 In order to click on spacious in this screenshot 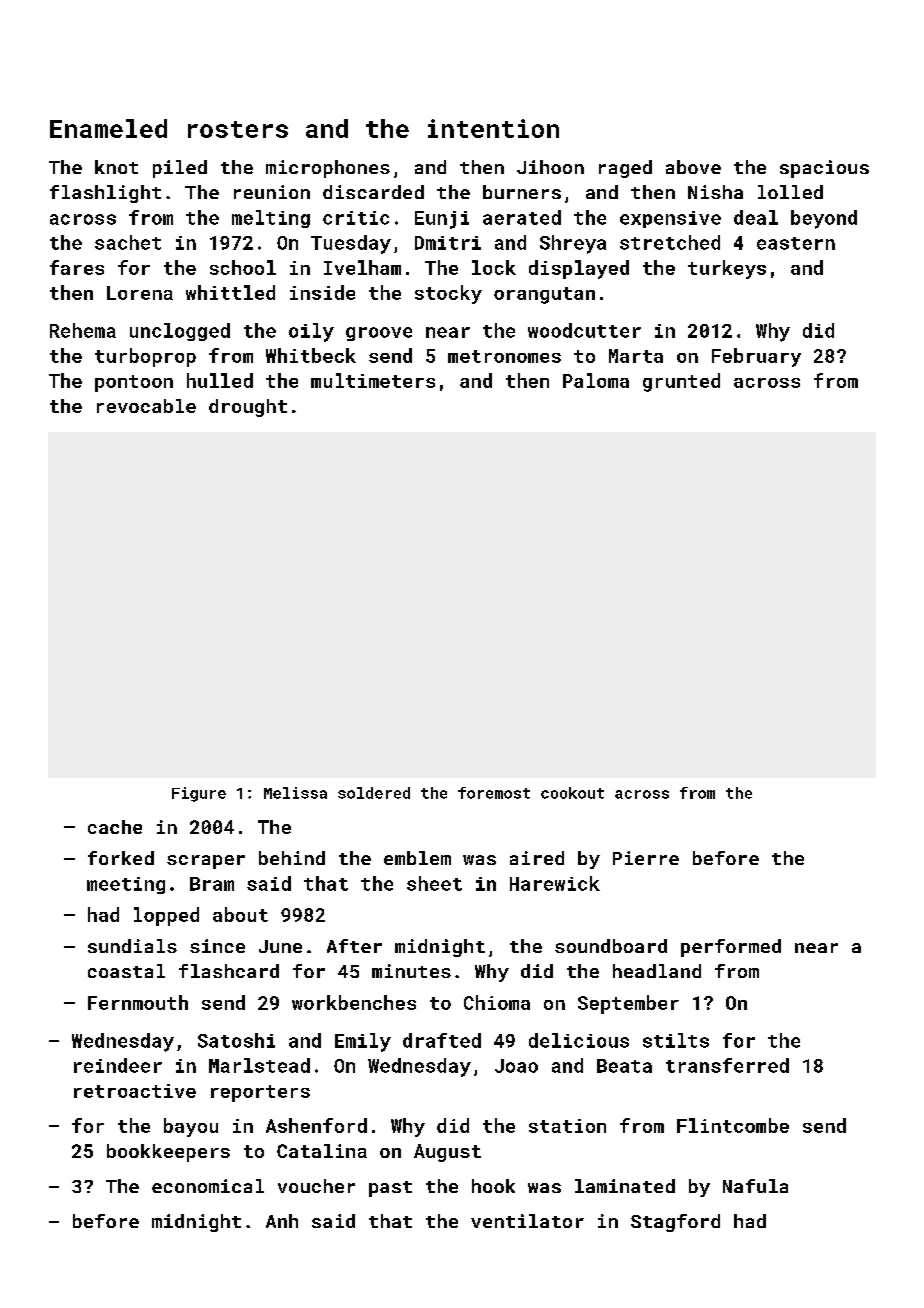, I will do `click(824, 169)`.
